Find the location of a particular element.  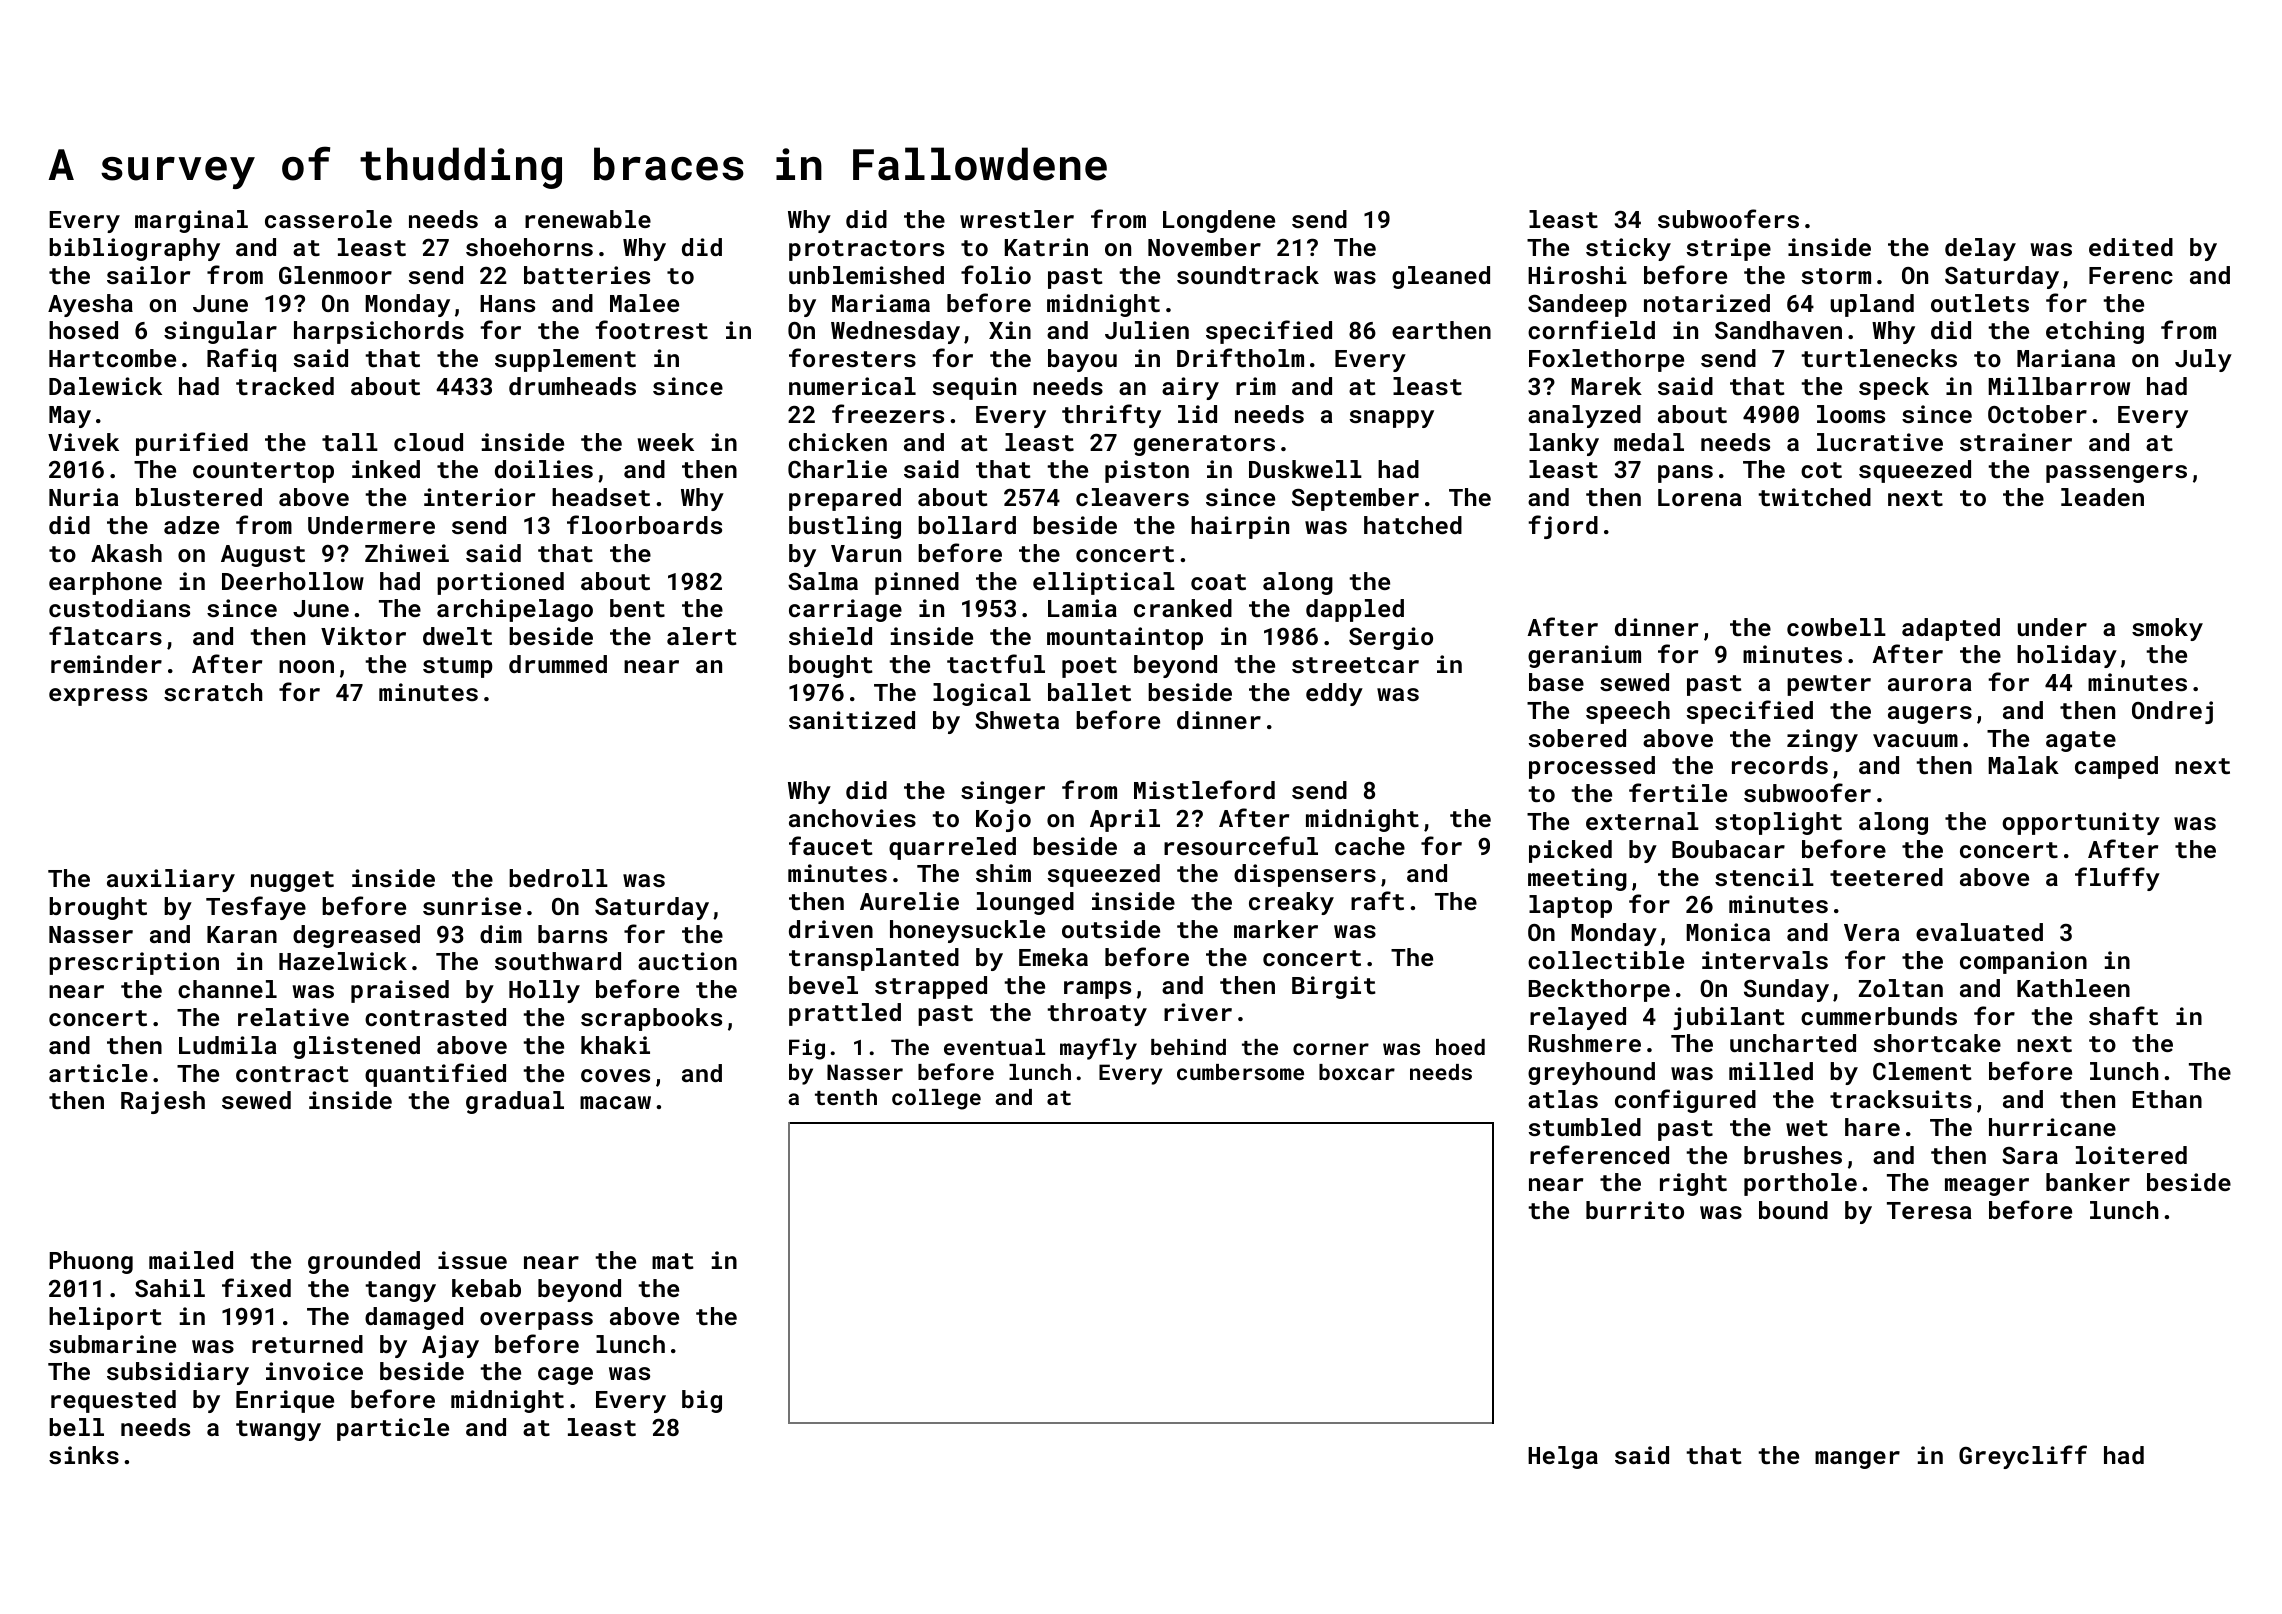

wrestler is located at coordinates (1017, 219).
